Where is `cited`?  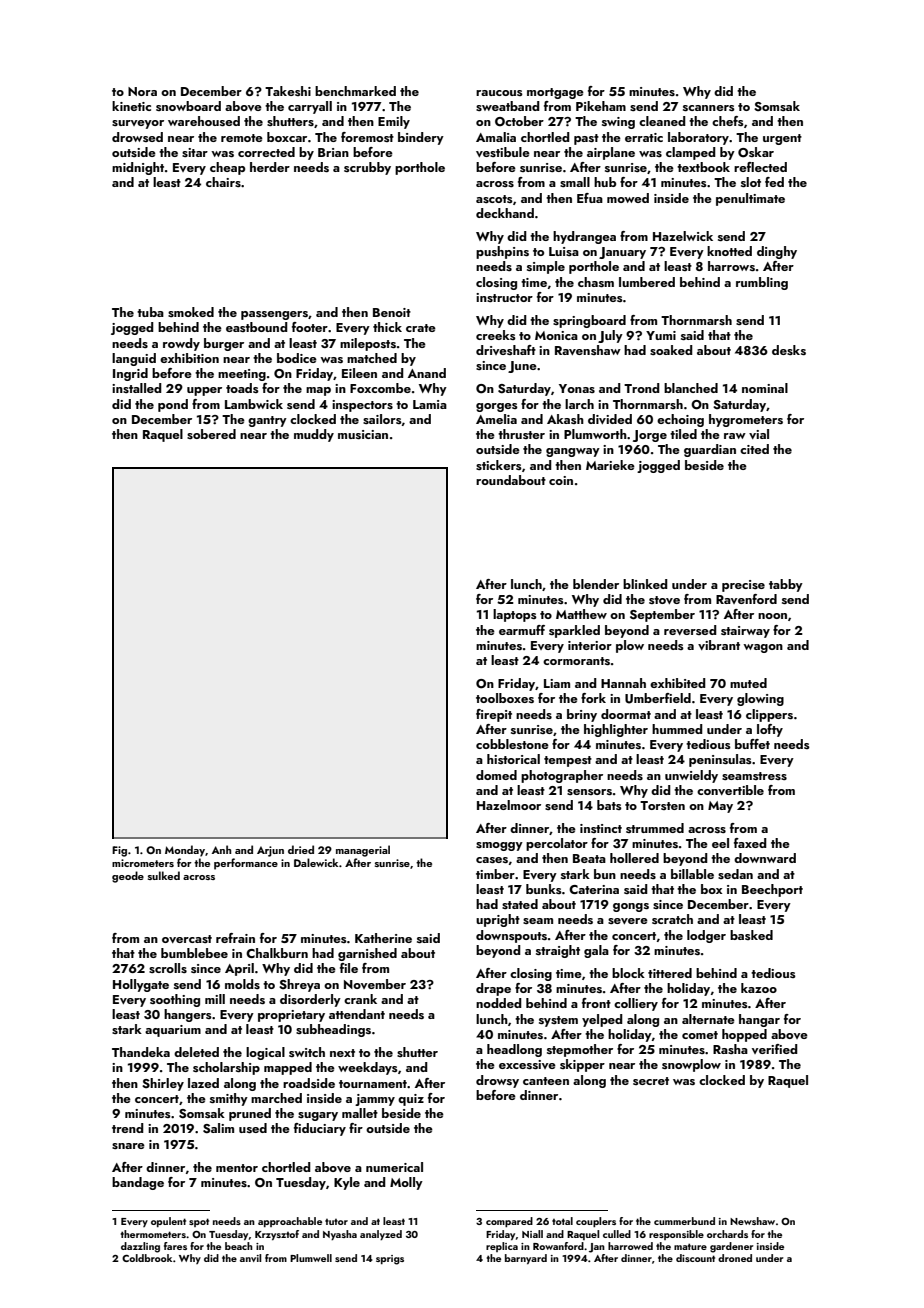
cited is located at coordinates (754, 449).
